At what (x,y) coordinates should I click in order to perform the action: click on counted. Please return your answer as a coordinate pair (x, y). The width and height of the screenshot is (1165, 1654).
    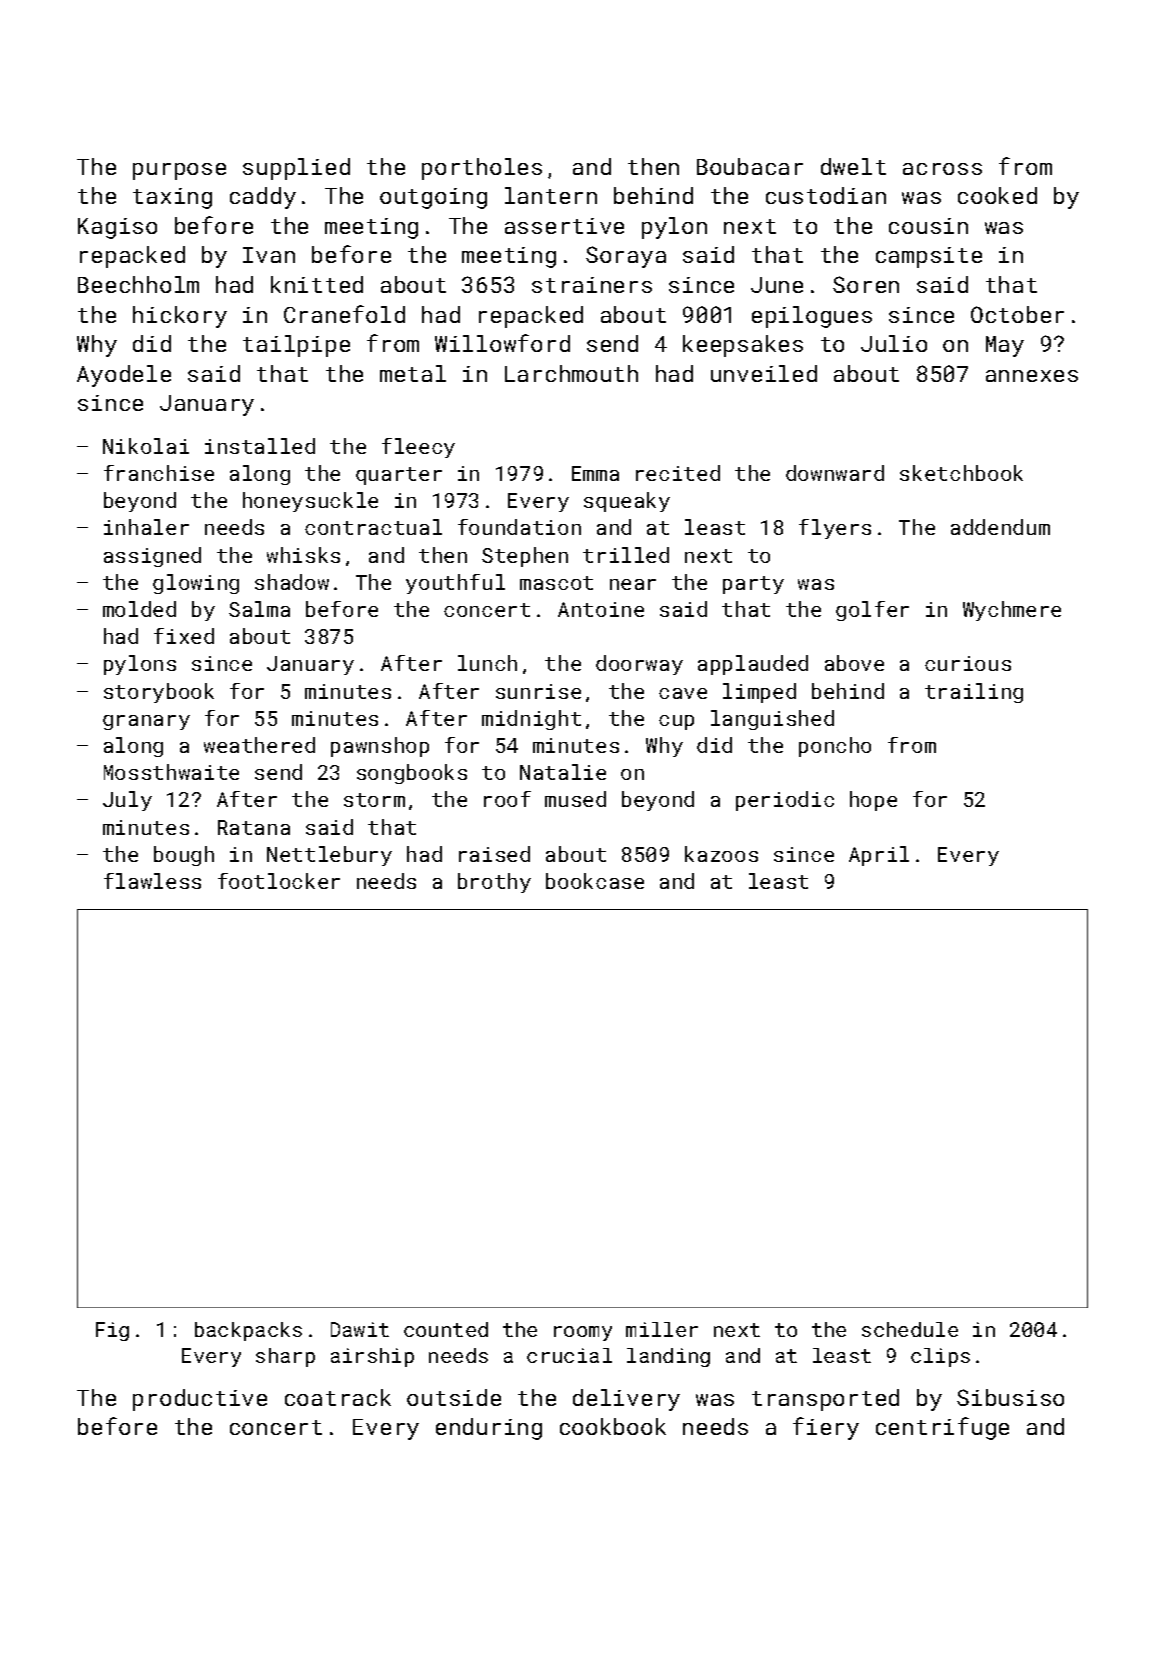
    Looking at the image, I should click on (446, 1329).
